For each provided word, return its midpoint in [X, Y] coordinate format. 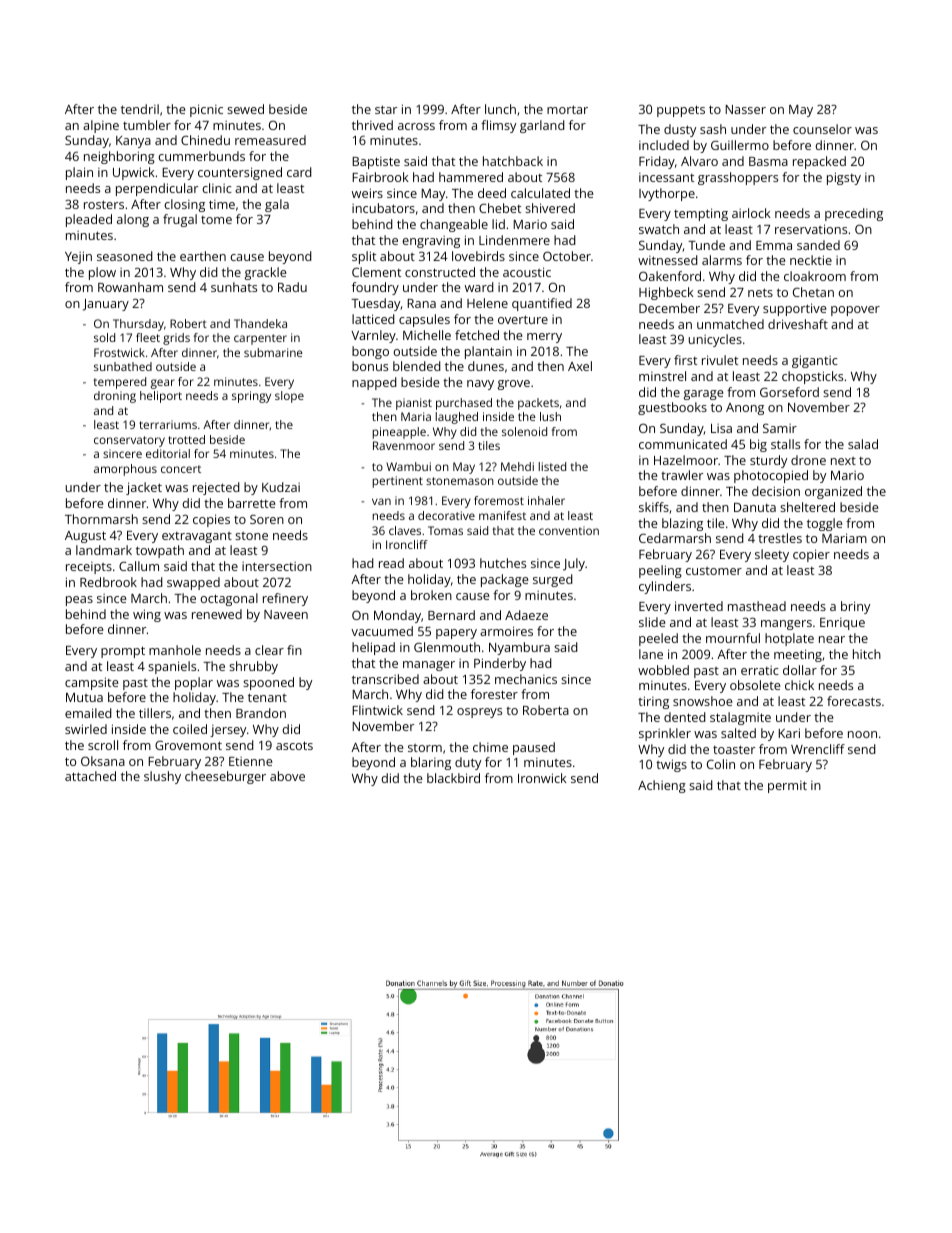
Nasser [745, 109]
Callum [139, 566]
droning [115, 397]
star [386, 109]
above [287, 776]
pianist [414, 404]
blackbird [453, 778]
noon [862, 734]
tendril [140, 109]
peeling [660, 571]
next [843, 461]
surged [553, 580]
